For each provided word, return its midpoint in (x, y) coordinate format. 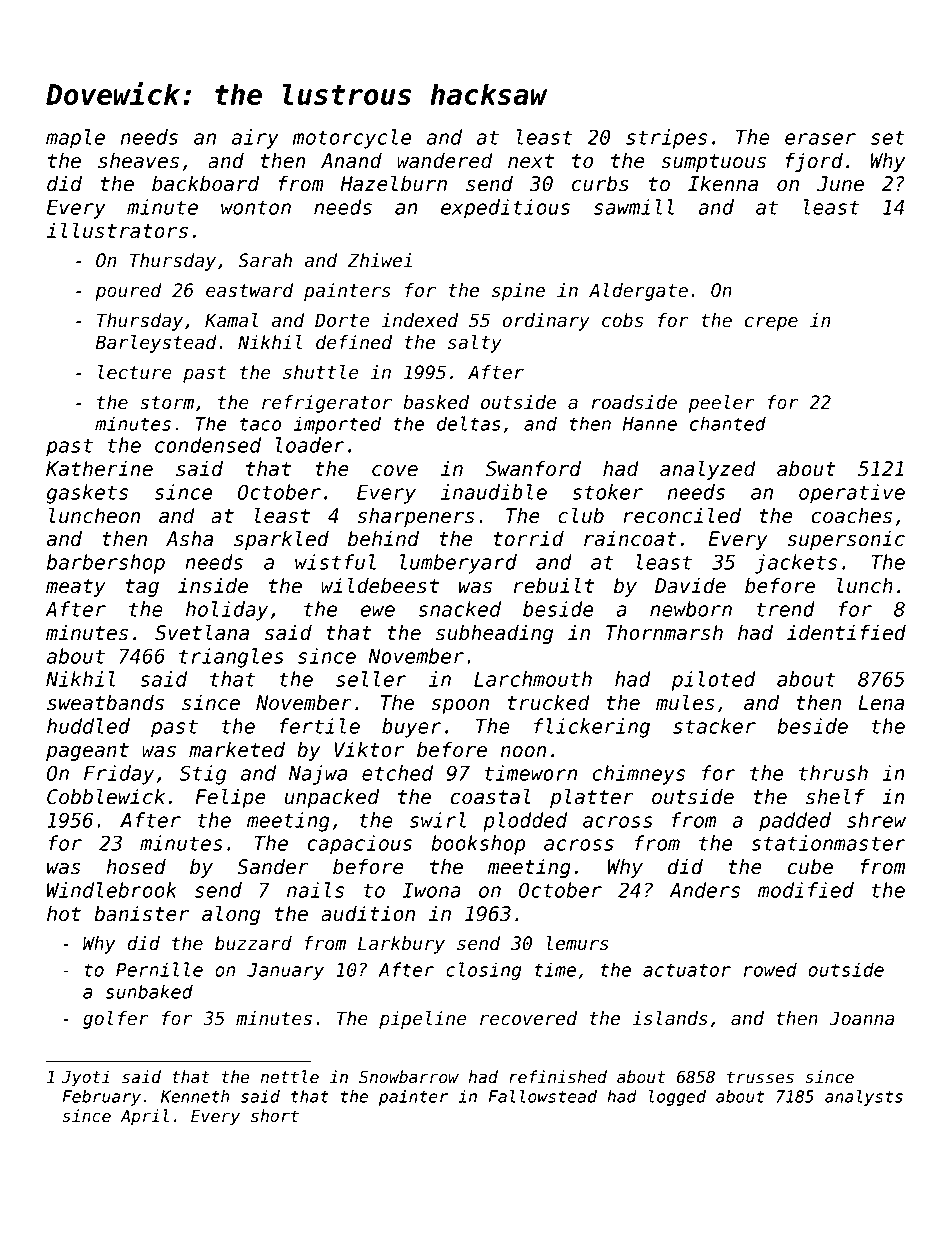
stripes (666, 139)
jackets (796, 564)
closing (484, 971)
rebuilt (554, 585)
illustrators (117, 231)
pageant (87, 752)
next (531, 161)
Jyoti (85, 1078)
